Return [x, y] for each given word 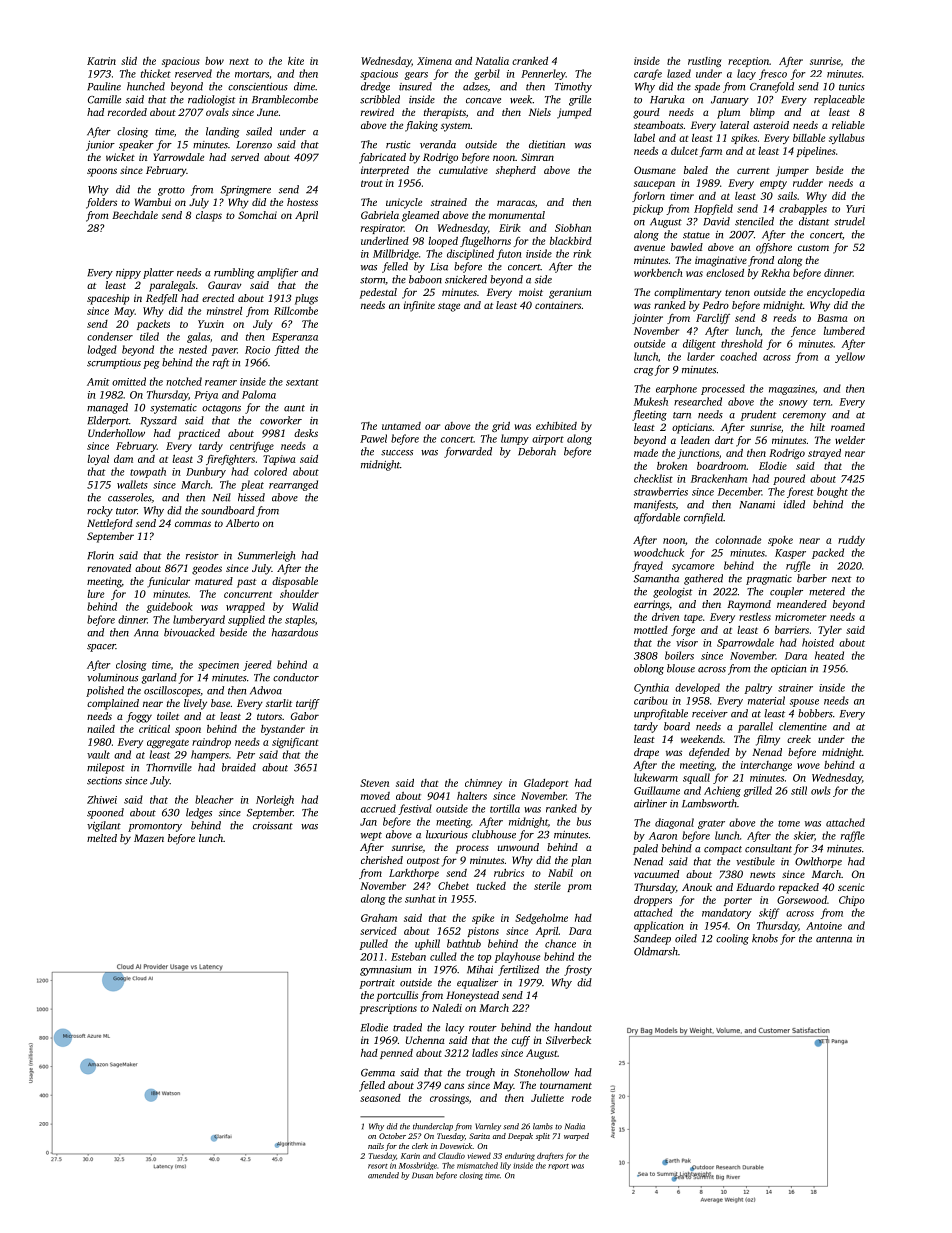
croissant [273, 826]
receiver [710, 714]
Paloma [259, 394]
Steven [374, 783]
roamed [848, 427]
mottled [651, 630]
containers [558, 305]
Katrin [101, 61]
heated [829, 655]
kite [296, 61]
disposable [295, 582]
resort [378, 1166]
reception [748, 62]
